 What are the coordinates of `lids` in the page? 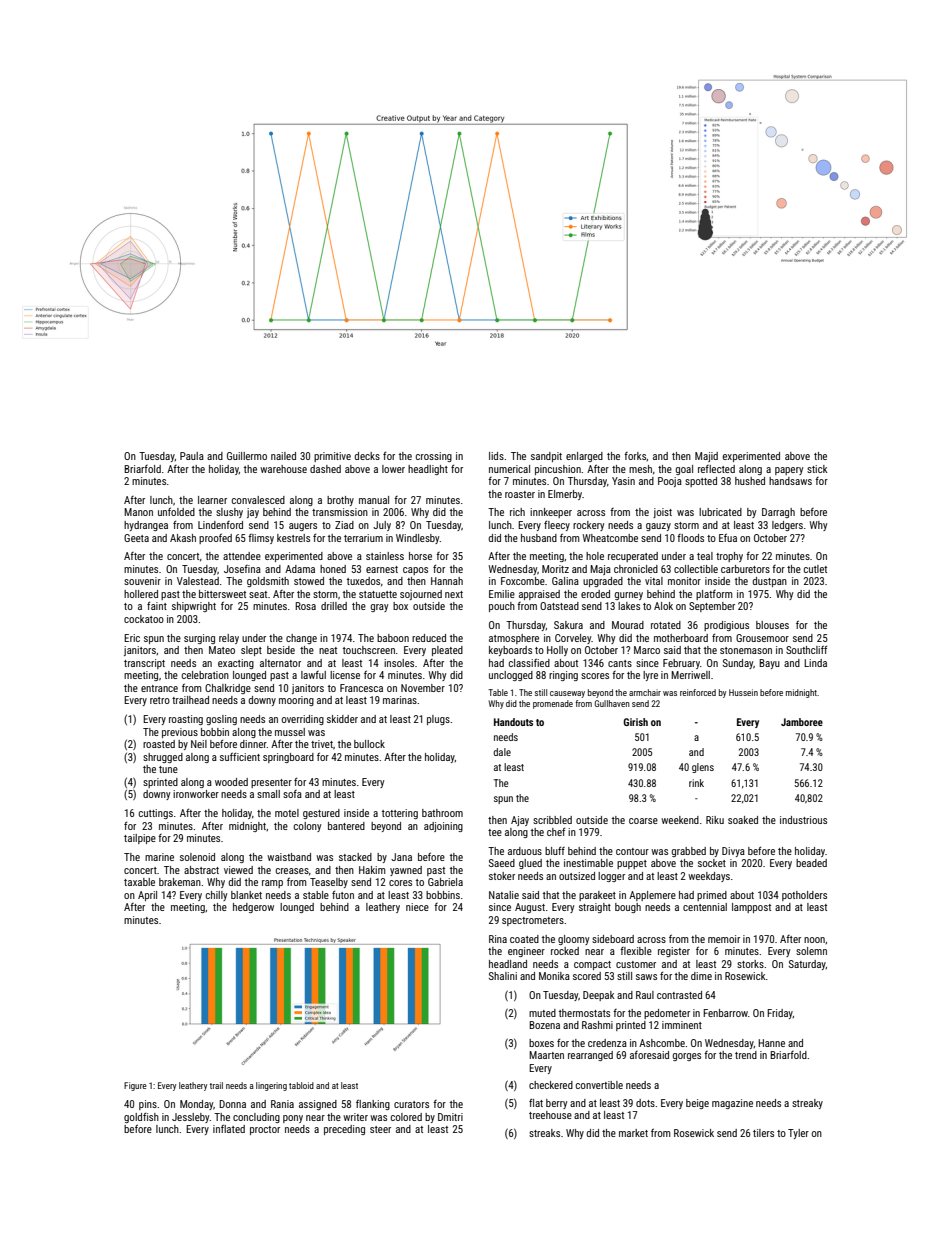 It's located at (496, 456).
